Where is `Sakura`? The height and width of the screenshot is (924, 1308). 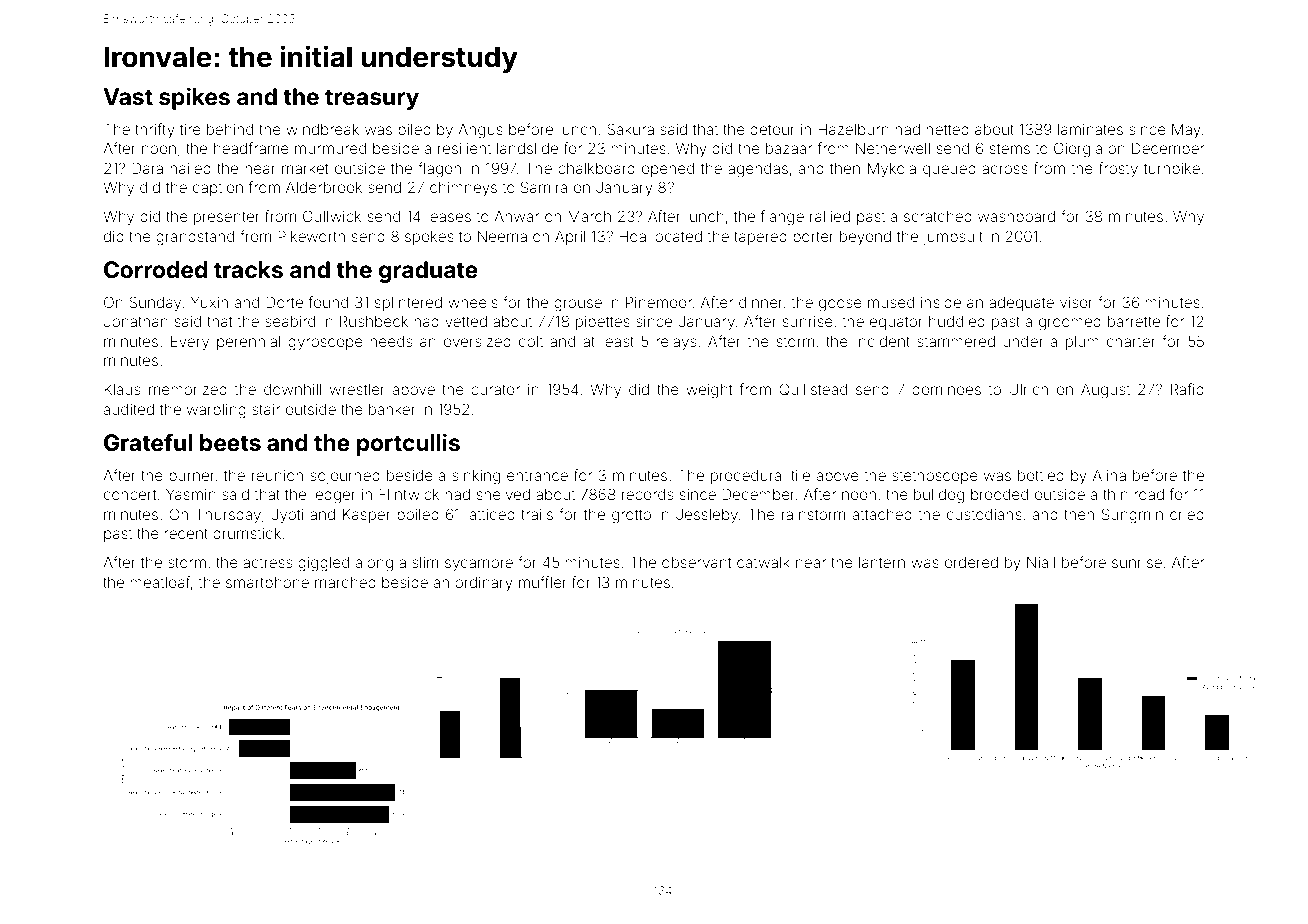
Sakura is located at coordinates (630, 129).
